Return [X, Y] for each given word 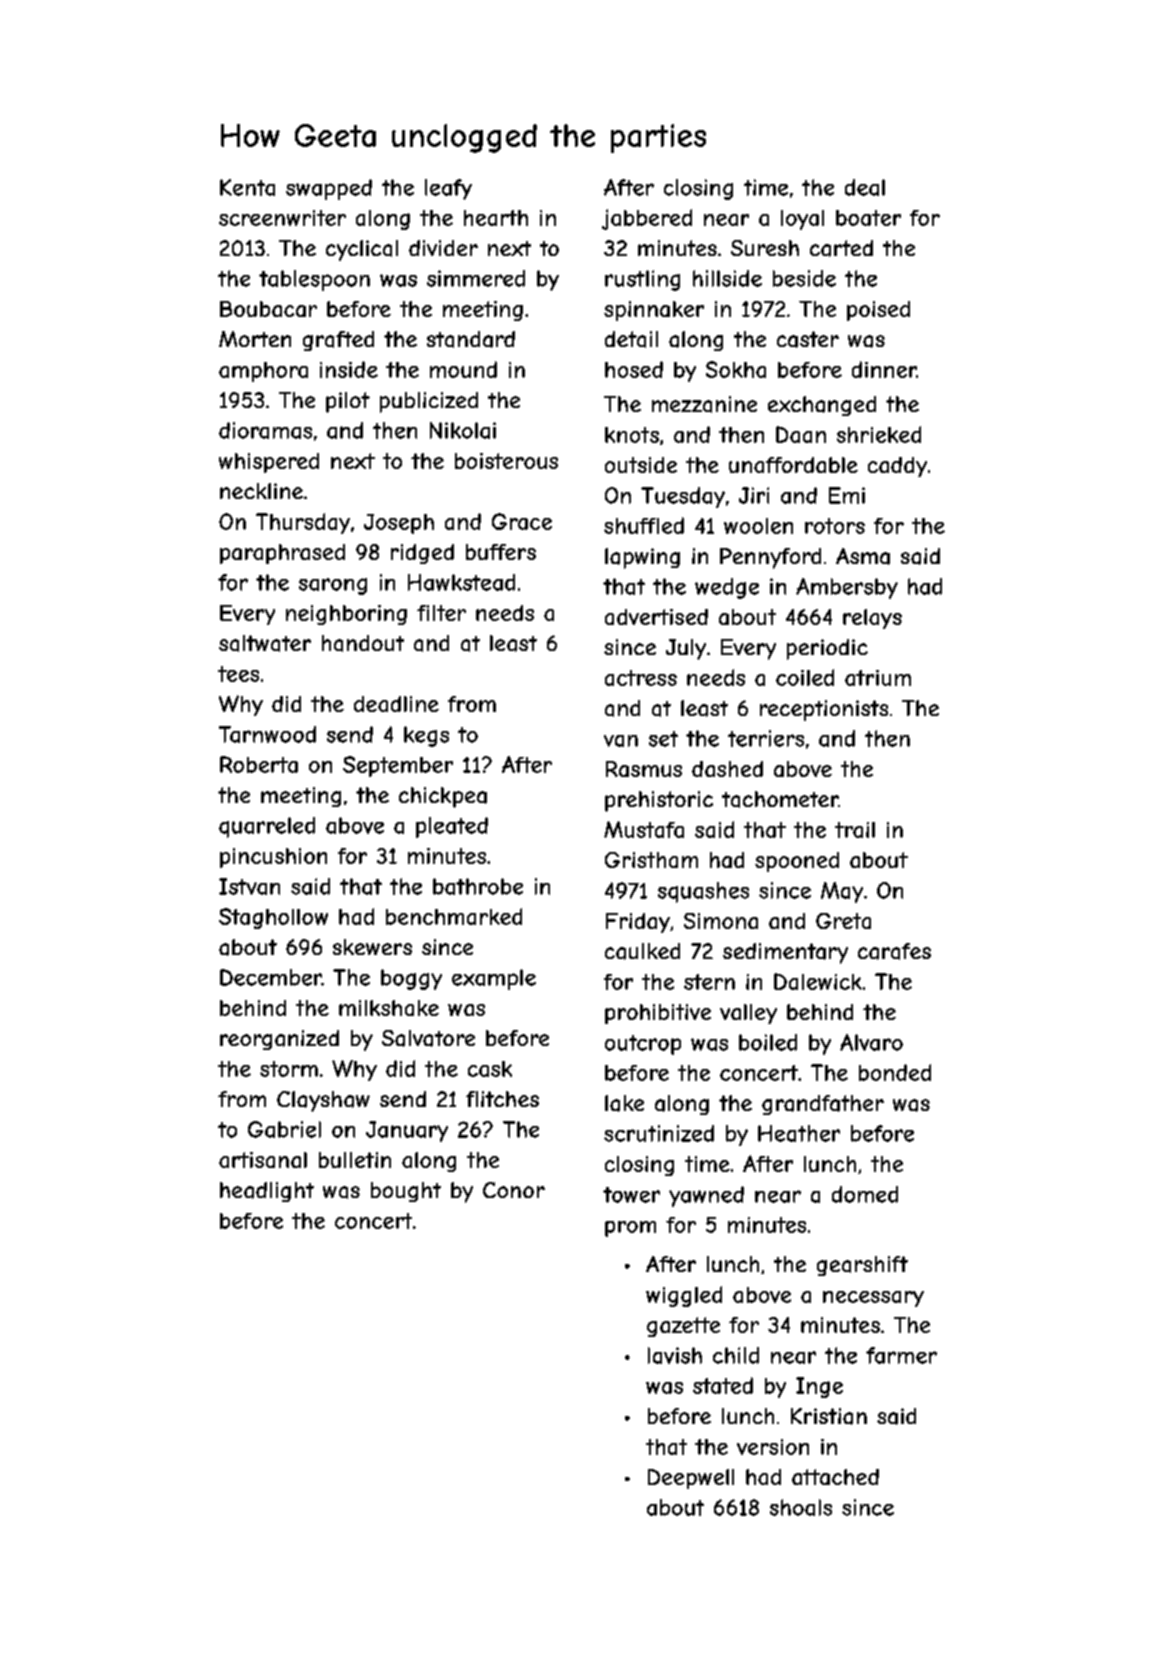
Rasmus [644, 769]
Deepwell [691, 1479]
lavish [675, 1355]
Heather [799, 1133]
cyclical [362, 250]
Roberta [259, 764]
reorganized [279, 1040]
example [494, 979]
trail [855, 830]
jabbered [647, 219]
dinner [884, 369]
